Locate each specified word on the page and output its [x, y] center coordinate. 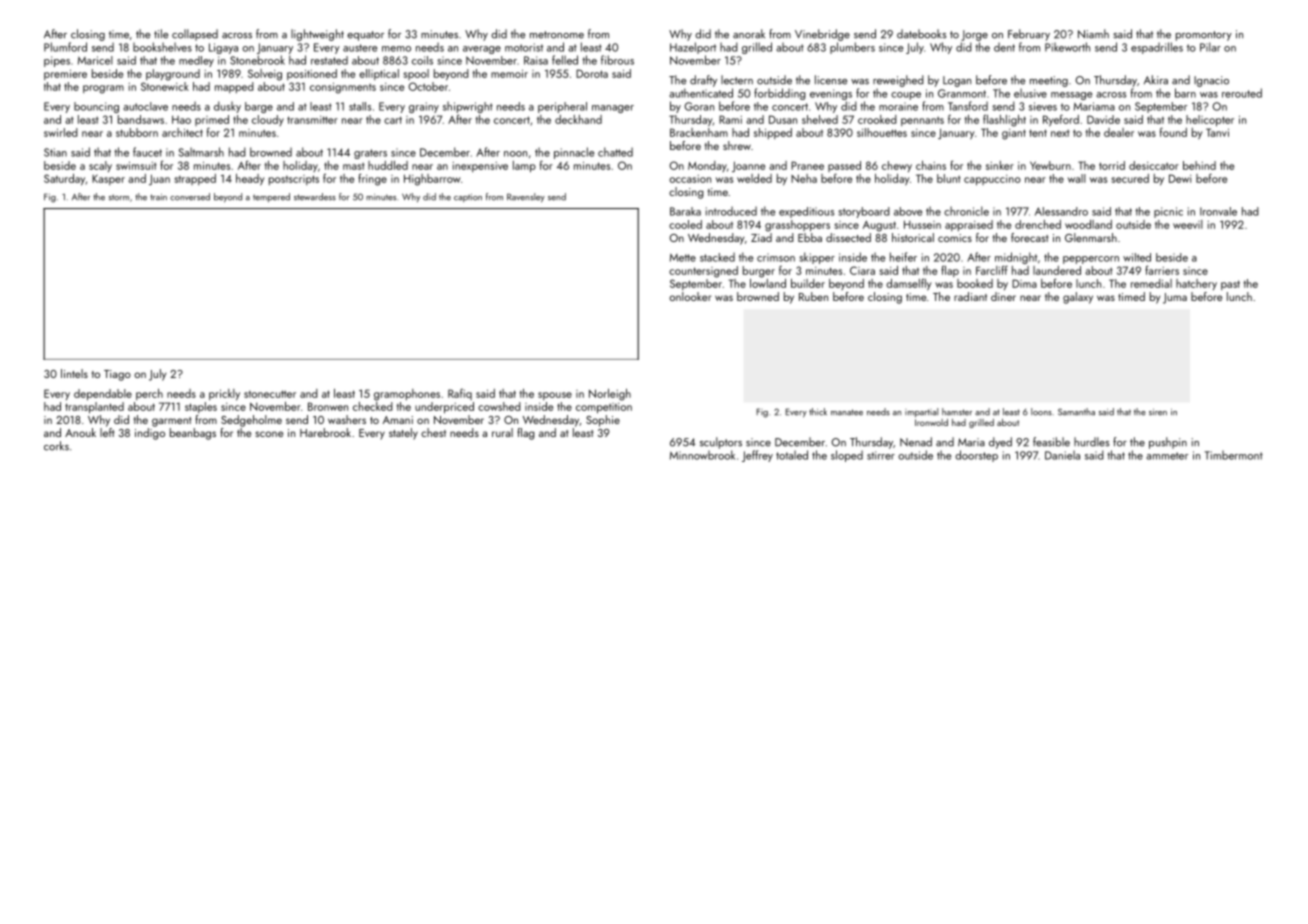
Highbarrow [432, 180]
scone [269, 434]
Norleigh [610, 395]
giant [1014, 134]
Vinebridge [822, 35]
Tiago [117, 375]
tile [161, 34]
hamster [957, 412]
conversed [190, 197]
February [1029, 35]
